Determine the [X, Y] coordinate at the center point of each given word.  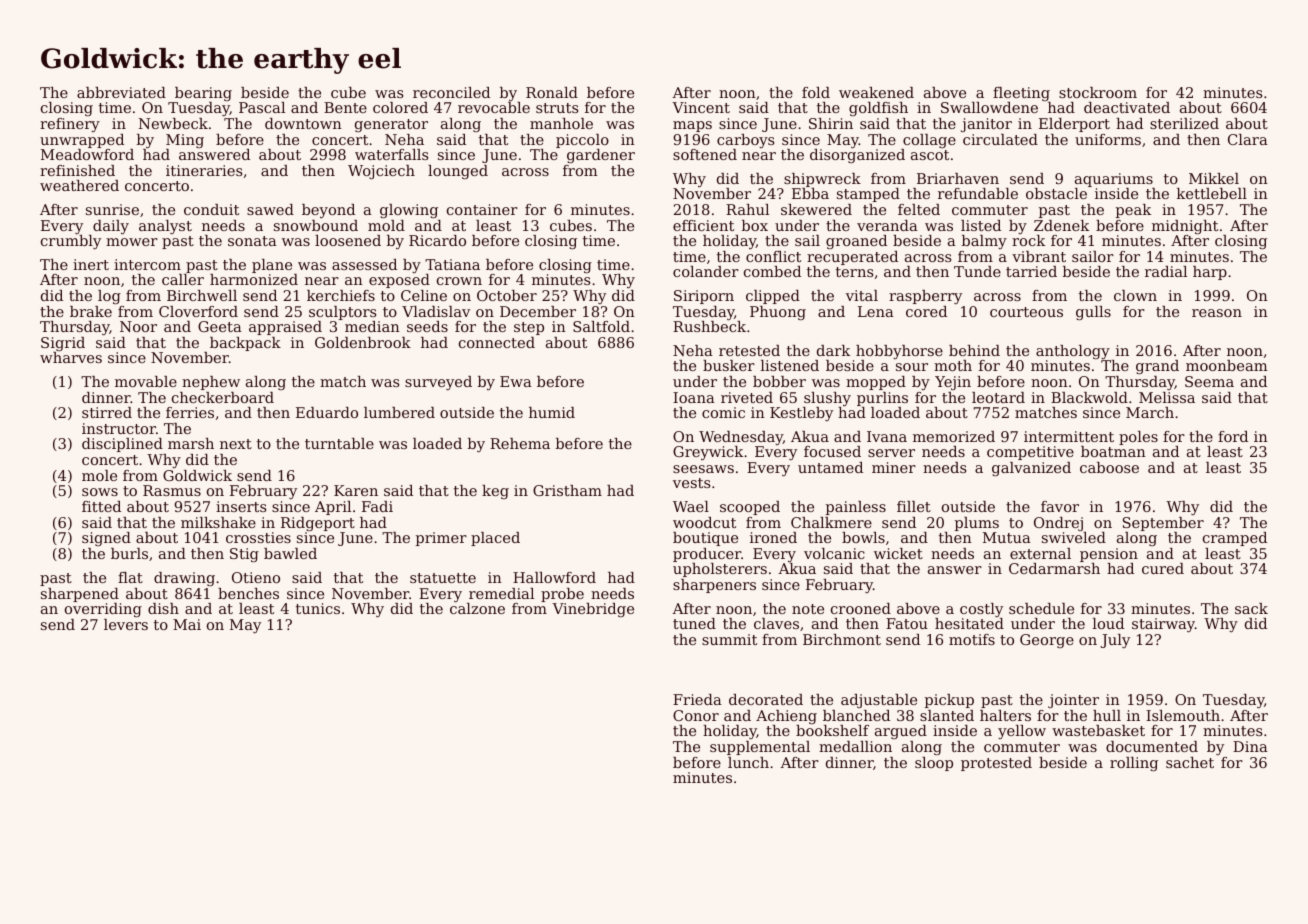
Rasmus [172, 490]
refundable [978, 193]
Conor [696, 715]
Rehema [520, 443]
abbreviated [121, 92]
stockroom [1098, 92]
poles [1138, 438]
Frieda [697, 699]
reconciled [451, 92]
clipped [773, 297]
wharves [71, 357]
